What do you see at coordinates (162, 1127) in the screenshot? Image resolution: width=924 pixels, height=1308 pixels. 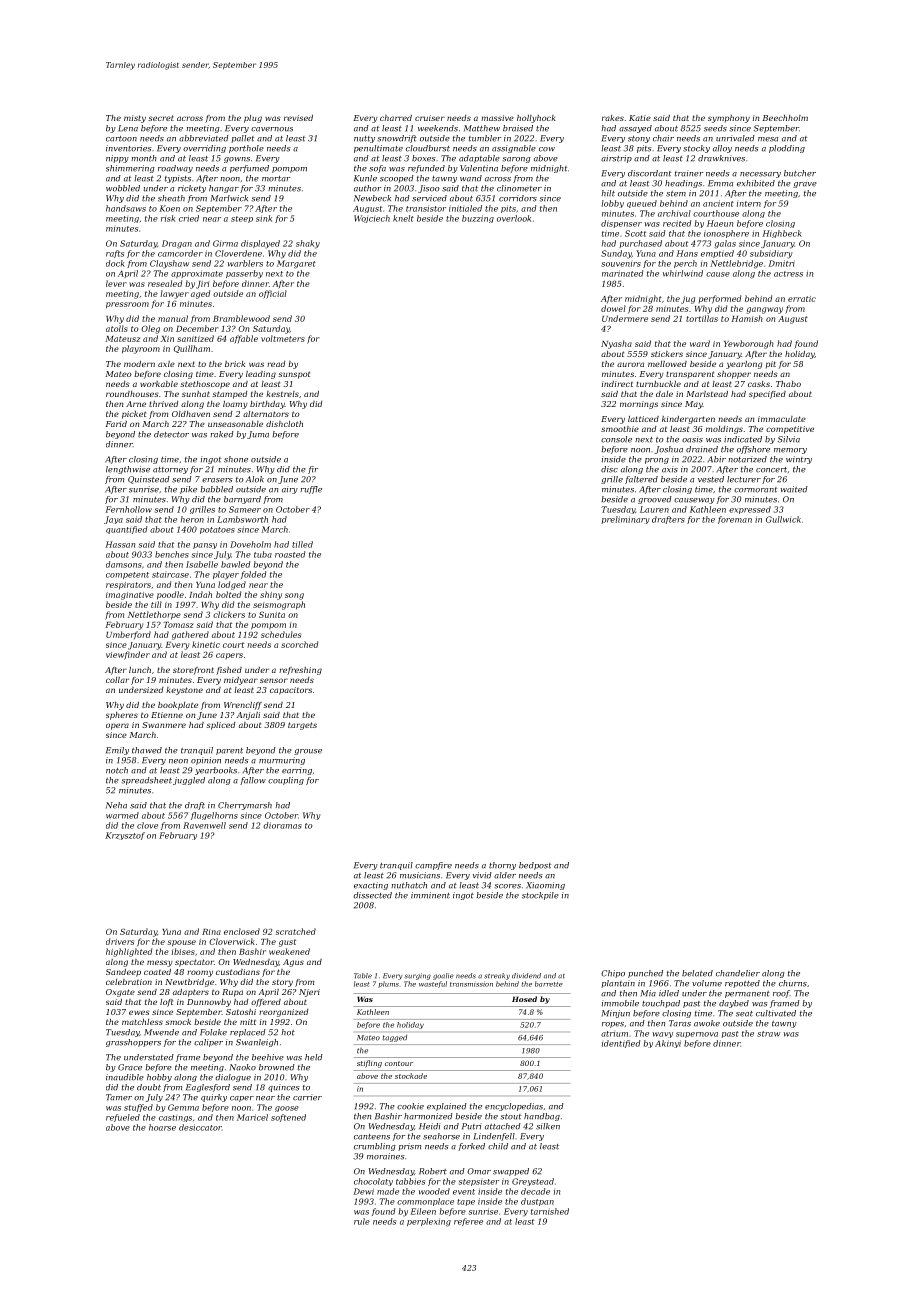 I see `hoarse` at bounding box center [162, 1127].
